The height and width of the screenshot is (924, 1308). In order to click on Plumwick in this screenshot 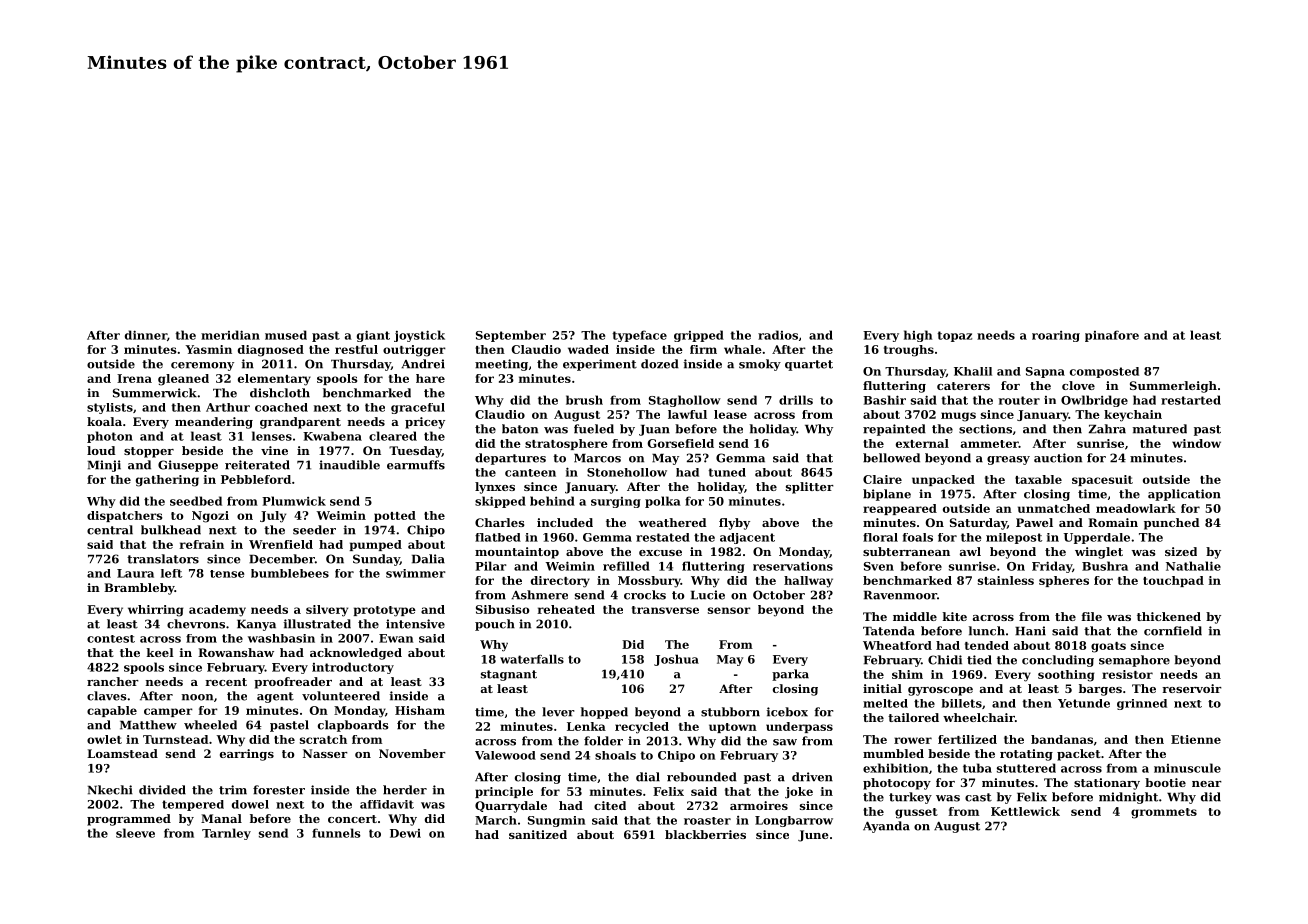, I will do `click(294, 501)`.
